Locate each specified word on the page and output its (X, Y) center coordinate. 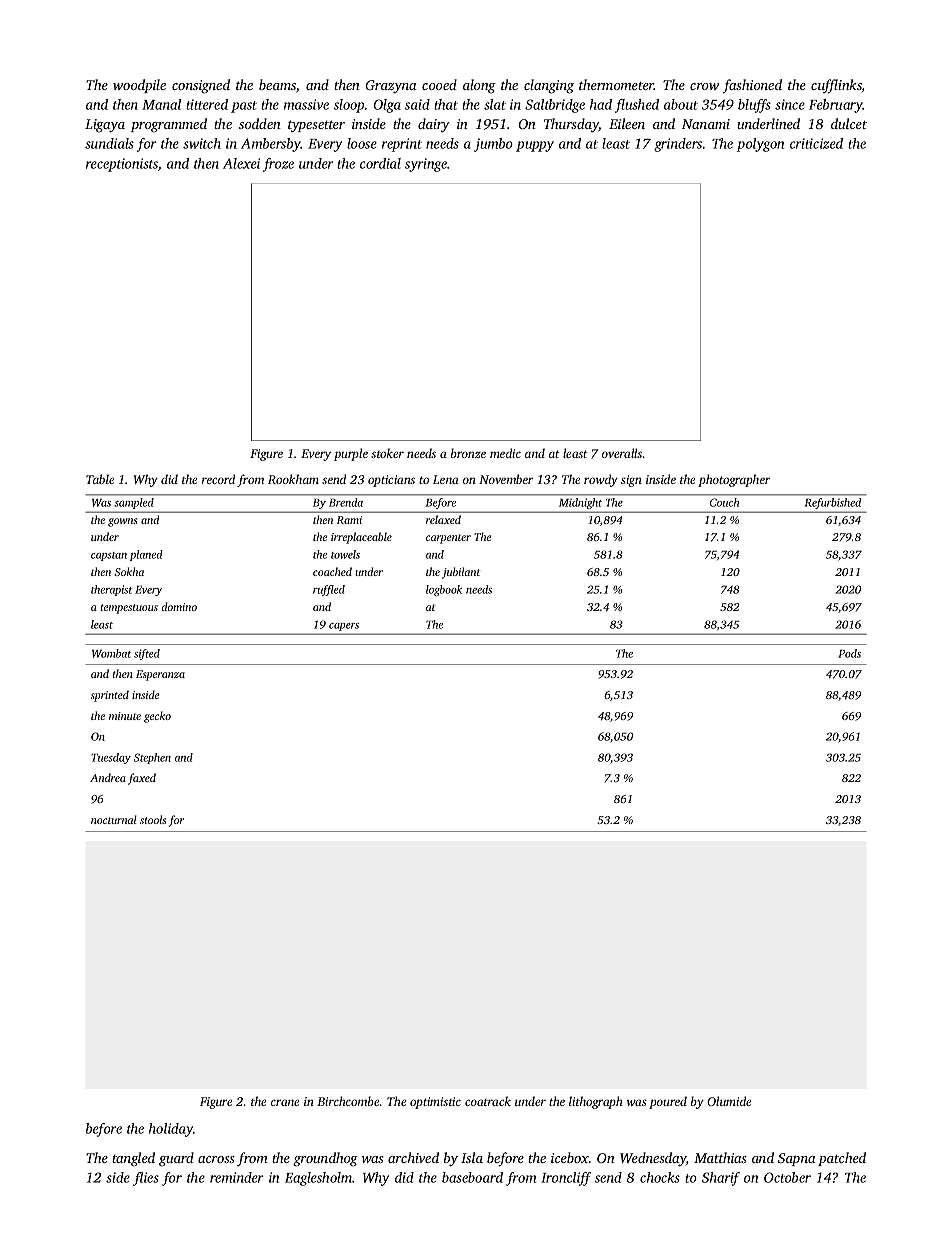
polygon (760, 145)
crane (285, 1102)
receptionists (122, 165)
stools (153, 819)
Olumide (729, 1101)
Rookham (293, 479)
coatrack (488, 1101)
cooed (439, 84)
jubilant (461, 573)
